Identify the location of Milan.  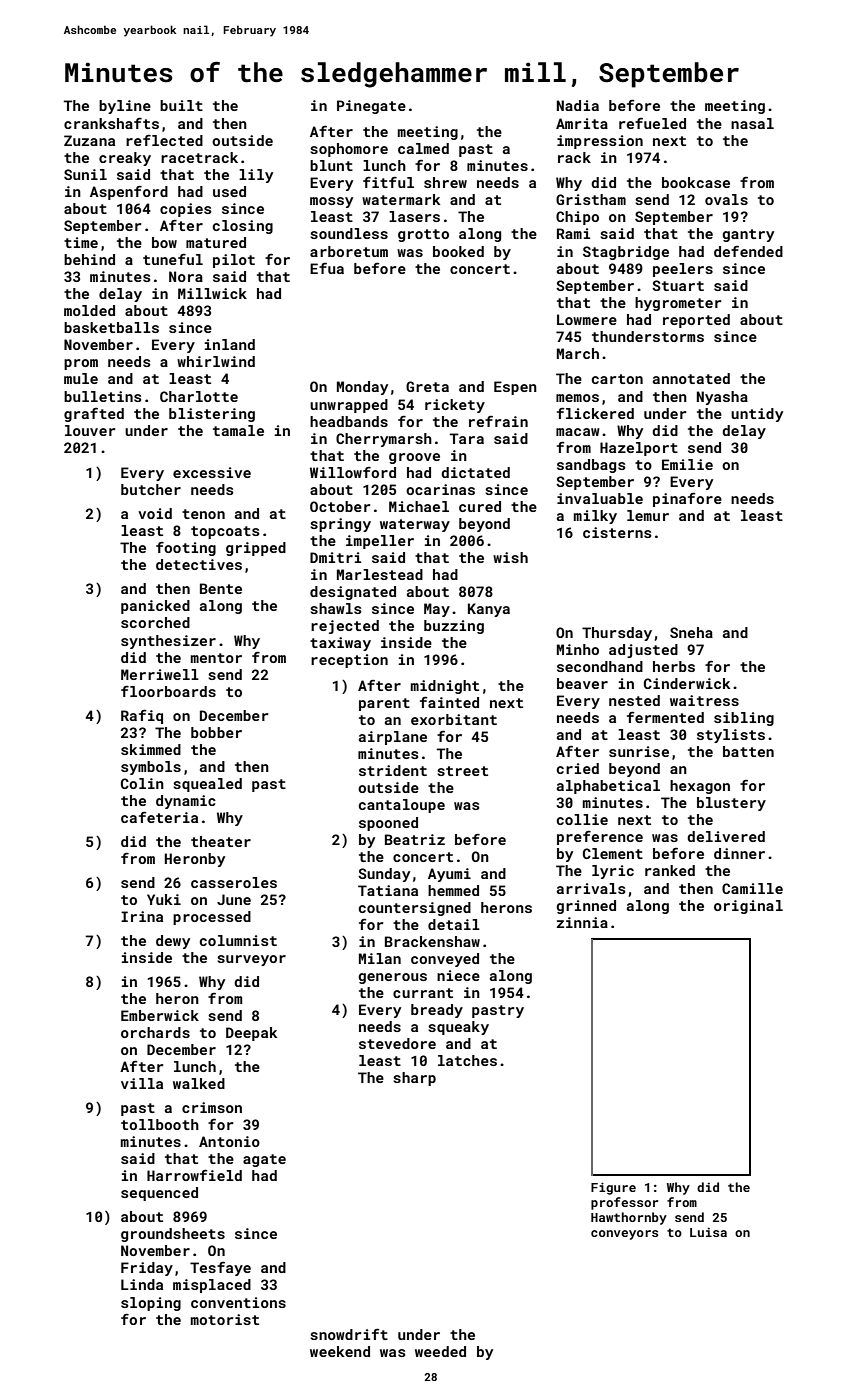
(380, 958).
